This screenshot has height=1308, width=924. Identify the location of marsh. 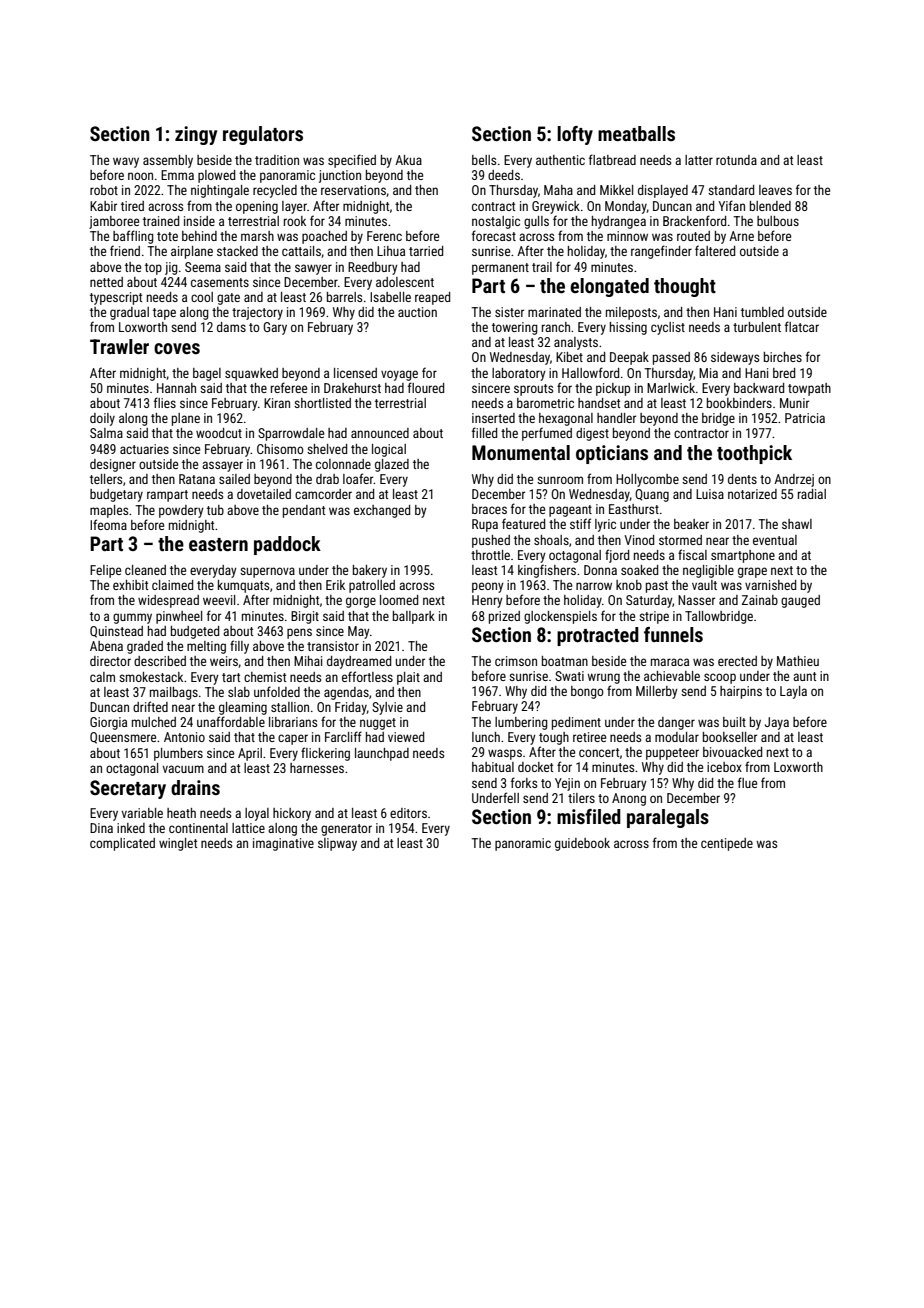
(257, 236).
